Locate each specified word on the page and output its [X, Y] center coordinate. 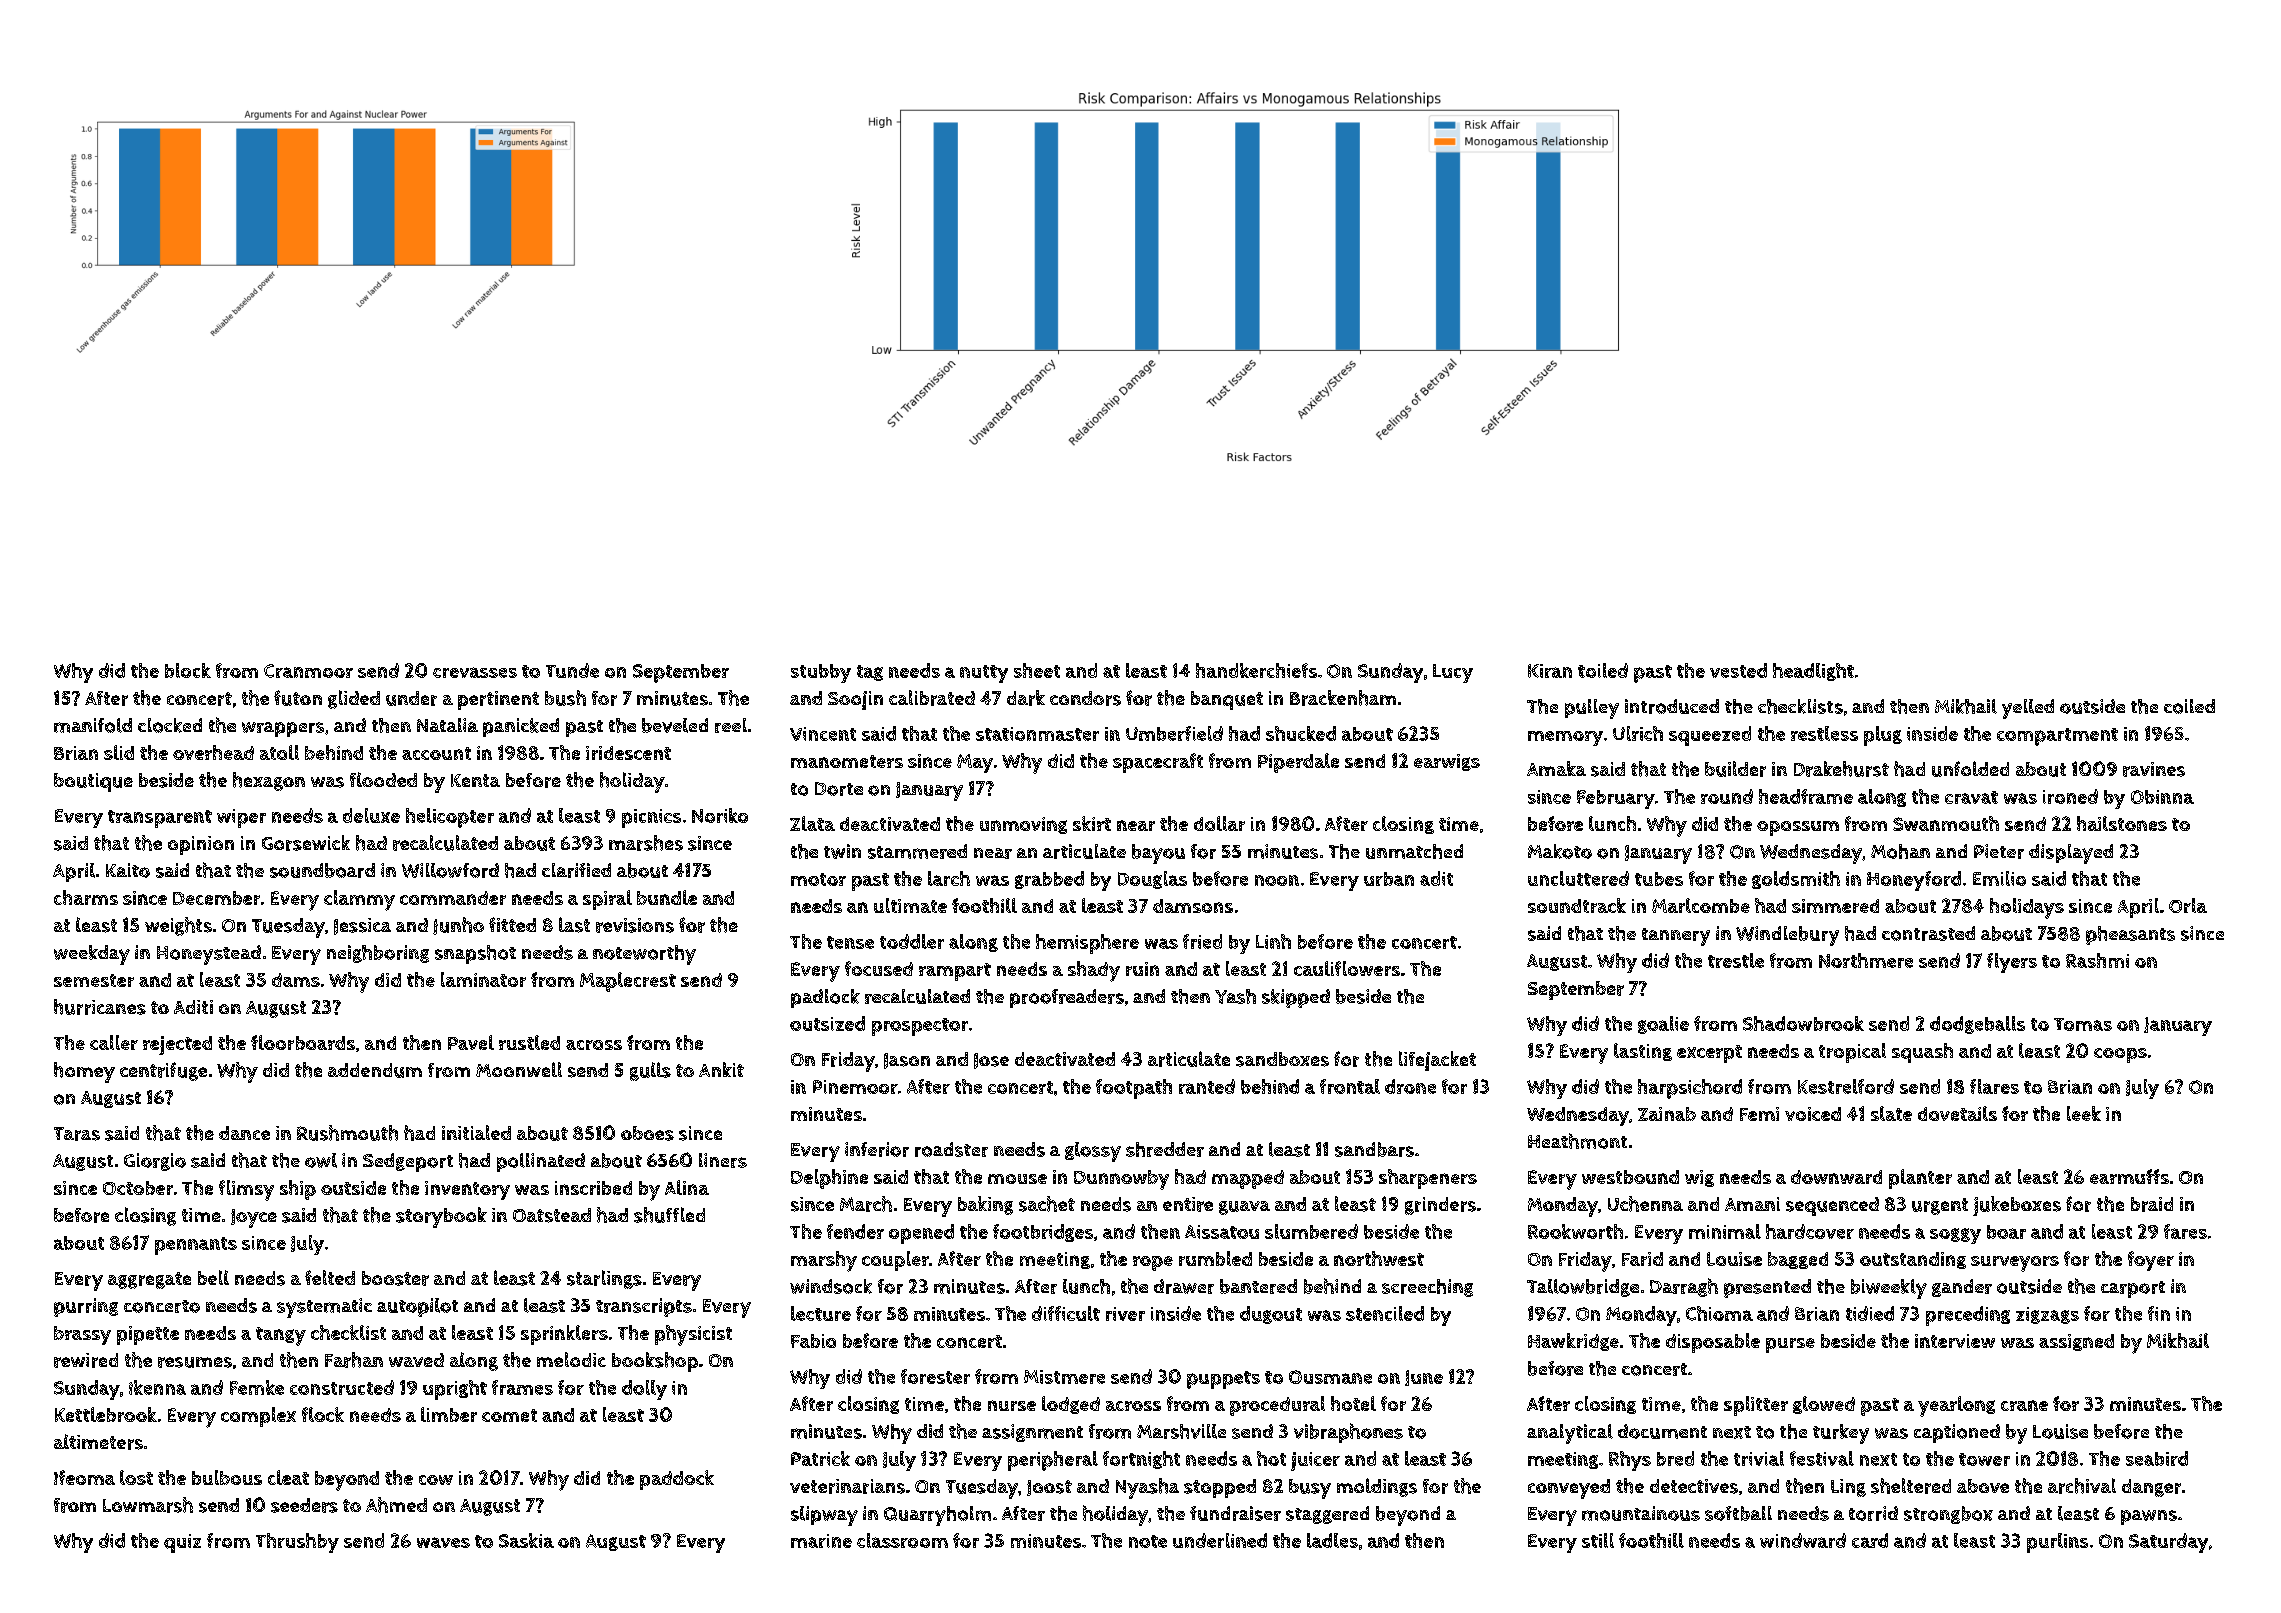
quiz [182, 1543]
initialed [476, 1132]
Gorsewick [306, 843]
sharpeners [1428, 1179]
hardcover [1810, 1231]
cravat [1971, 797]
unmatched [1414, 851]
